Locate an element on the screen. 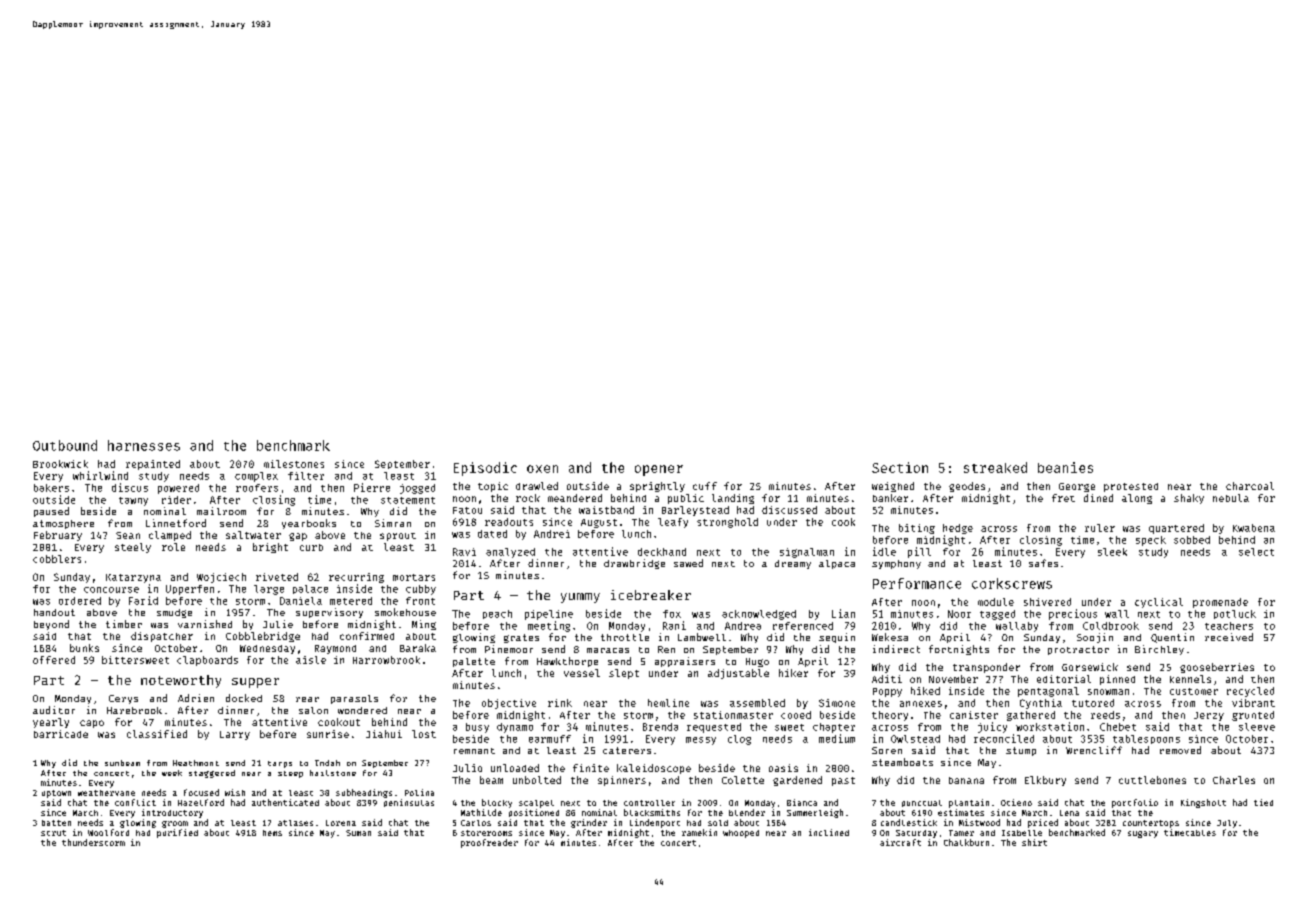 The width and height of the screenshot is (1308, 924). harnesses is located at coordinates (144, 445).
